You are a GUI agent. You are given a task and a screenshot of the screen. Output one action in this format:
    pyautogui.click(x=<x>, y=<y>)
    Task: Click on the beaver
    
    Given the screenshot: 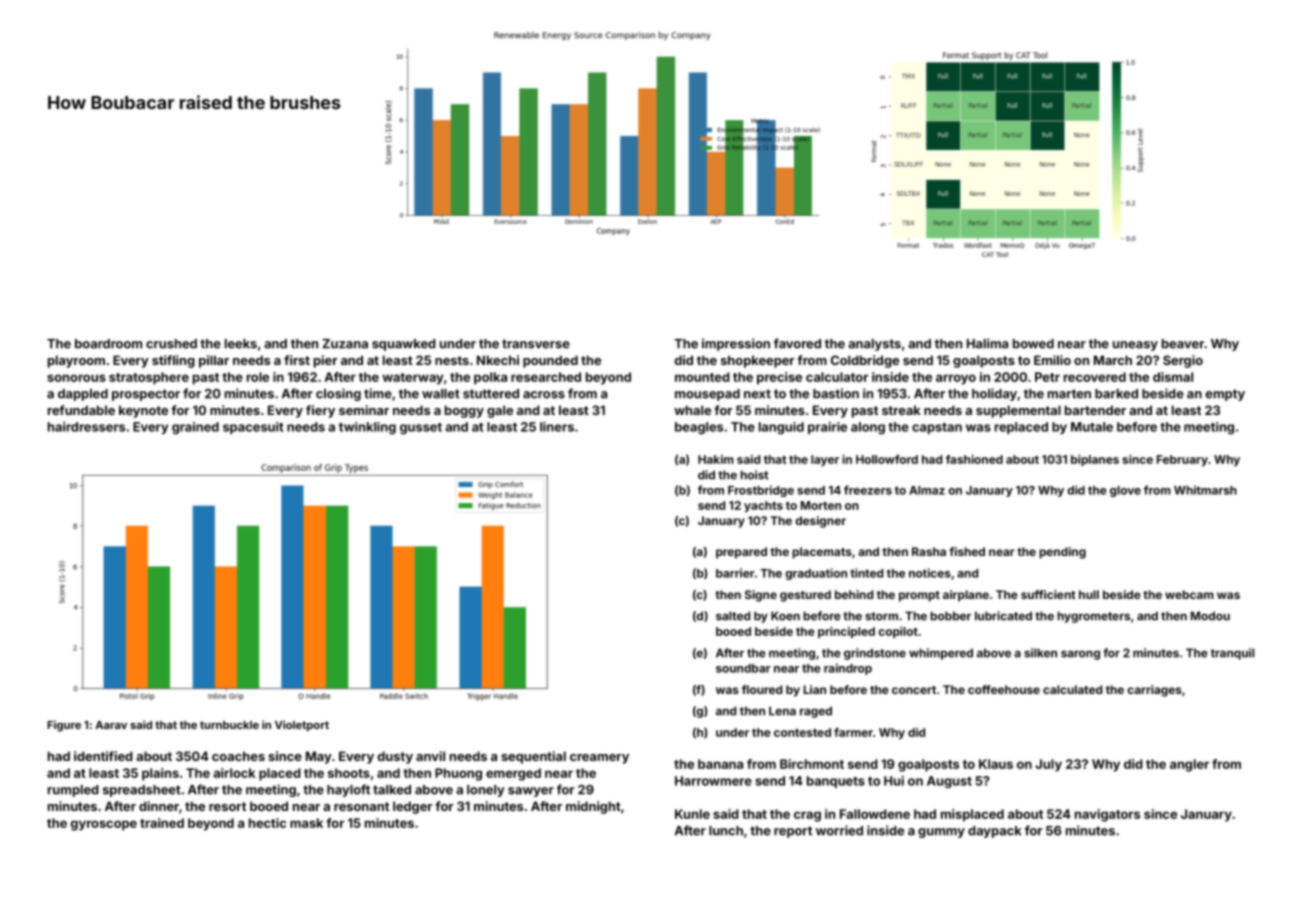 What is the action you would take?
    pyautogui.click(x=1183, y=344)
